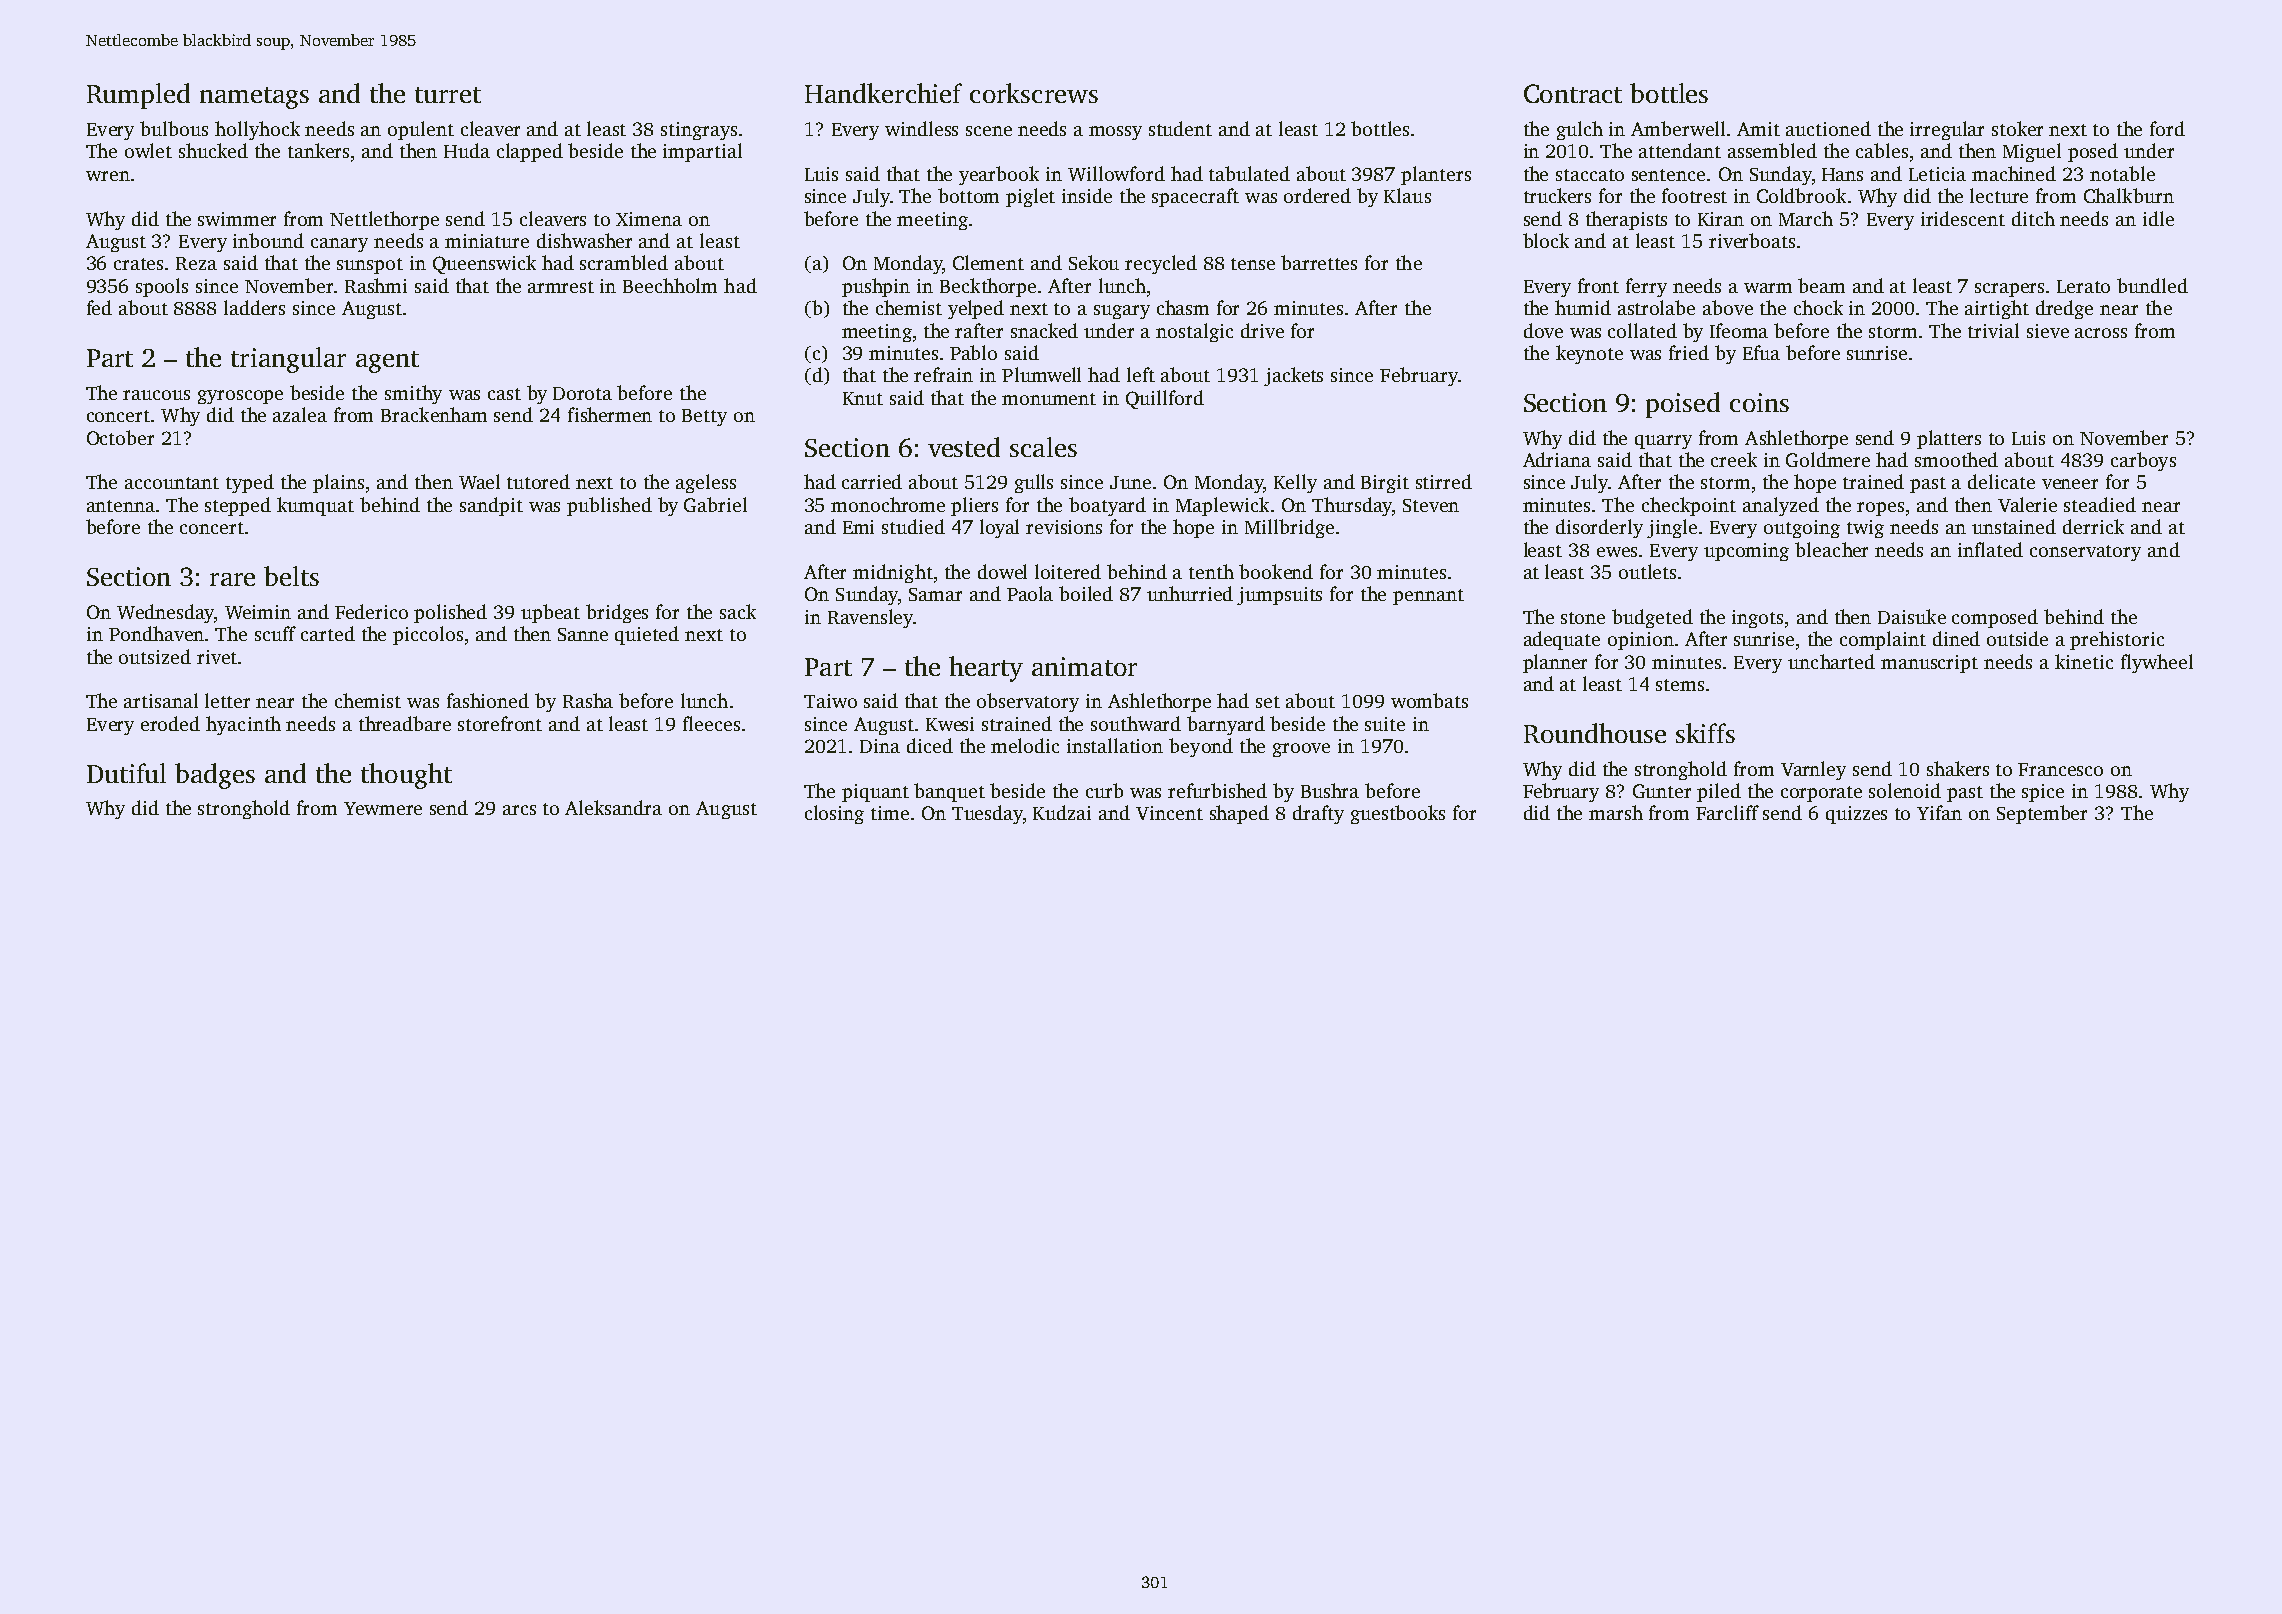  I want to click on quizzes, so click(1856, 815).
